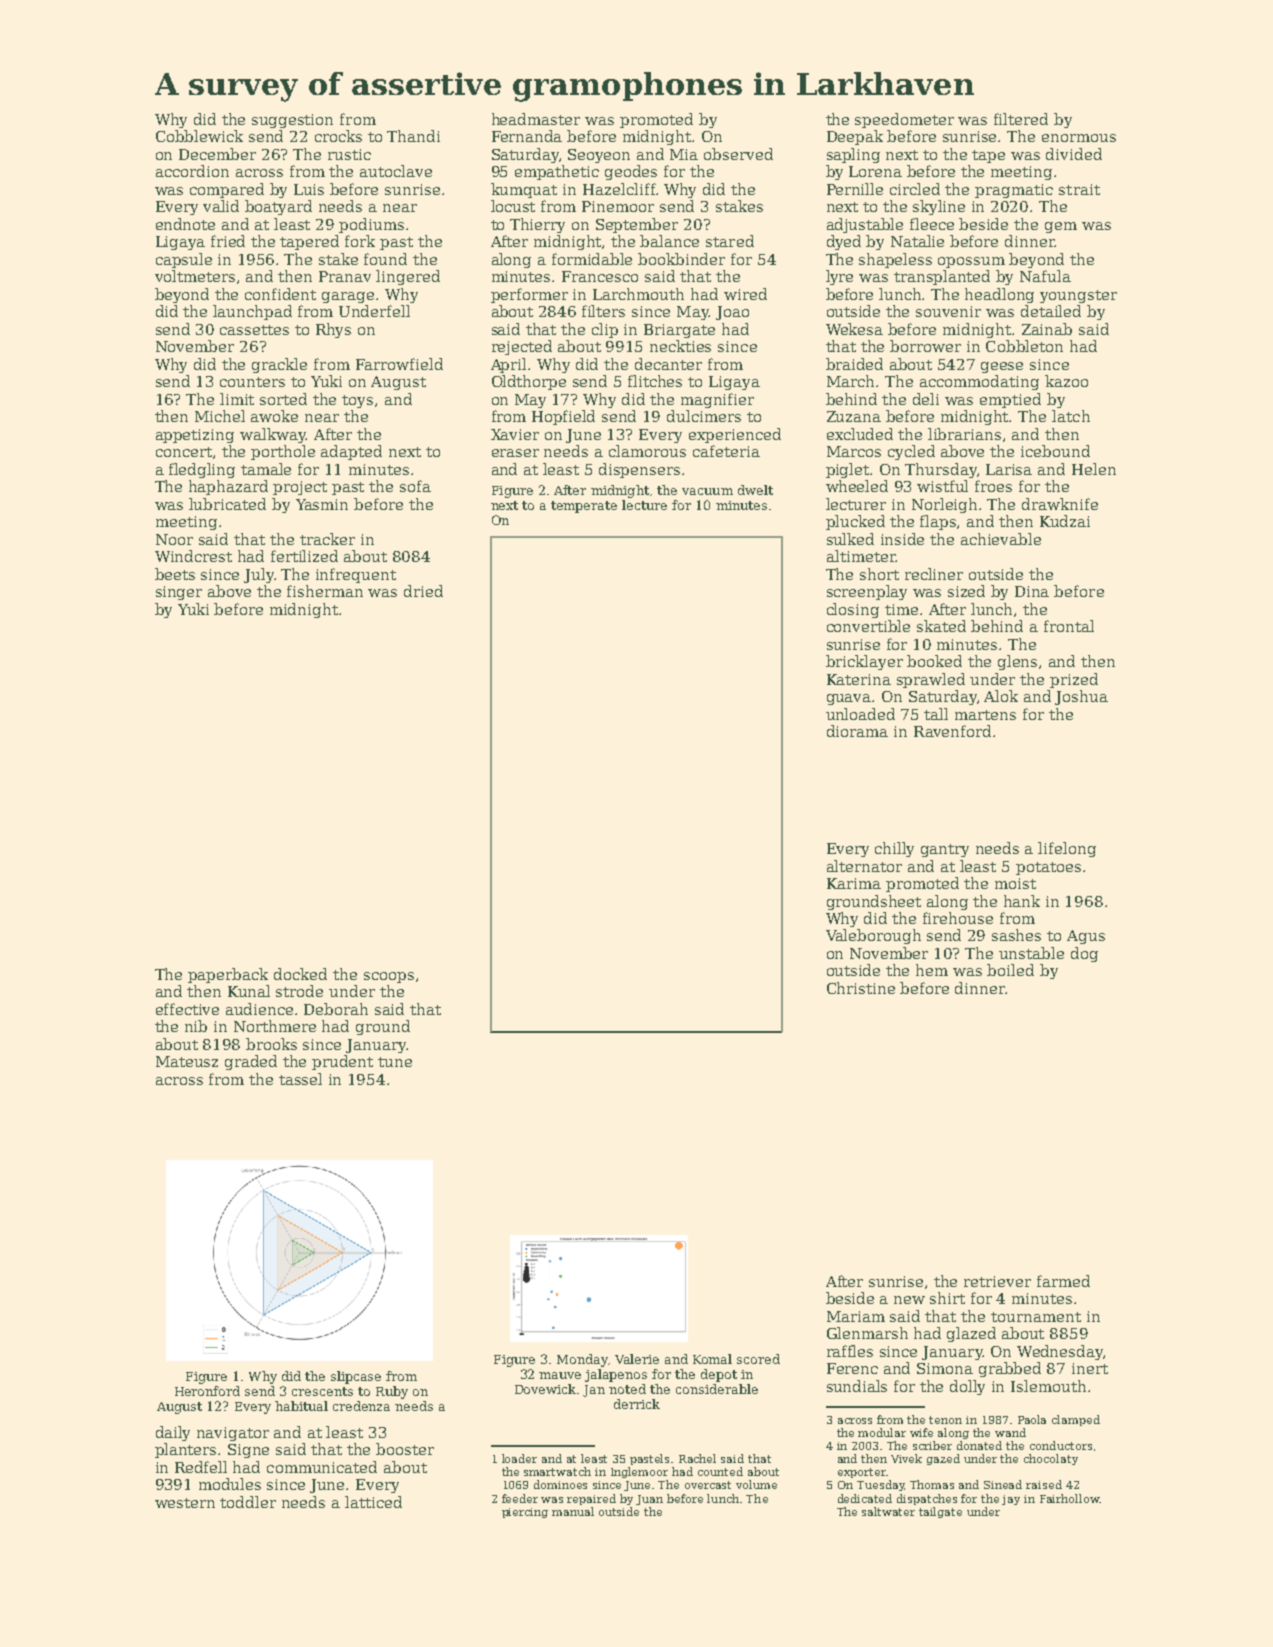 This screenshot has height=1647, width=1273. What do you see at coordinates (1001, 696) in the screenshot?
I see `Alok` at bounding box center [1001, 696].
